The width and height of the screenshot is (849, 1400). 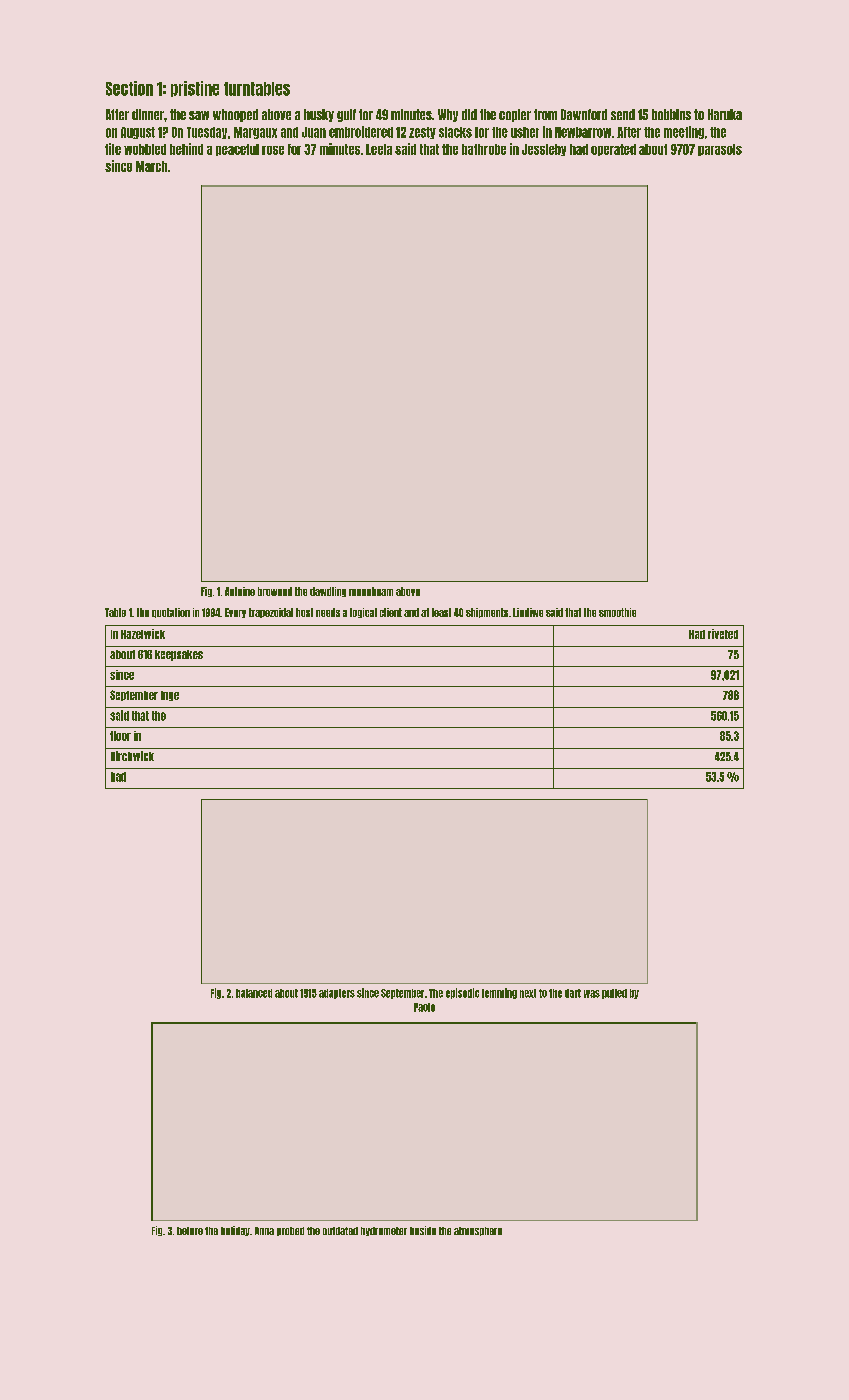 I want to click on Jessleby, so click(x=544, y=150).
